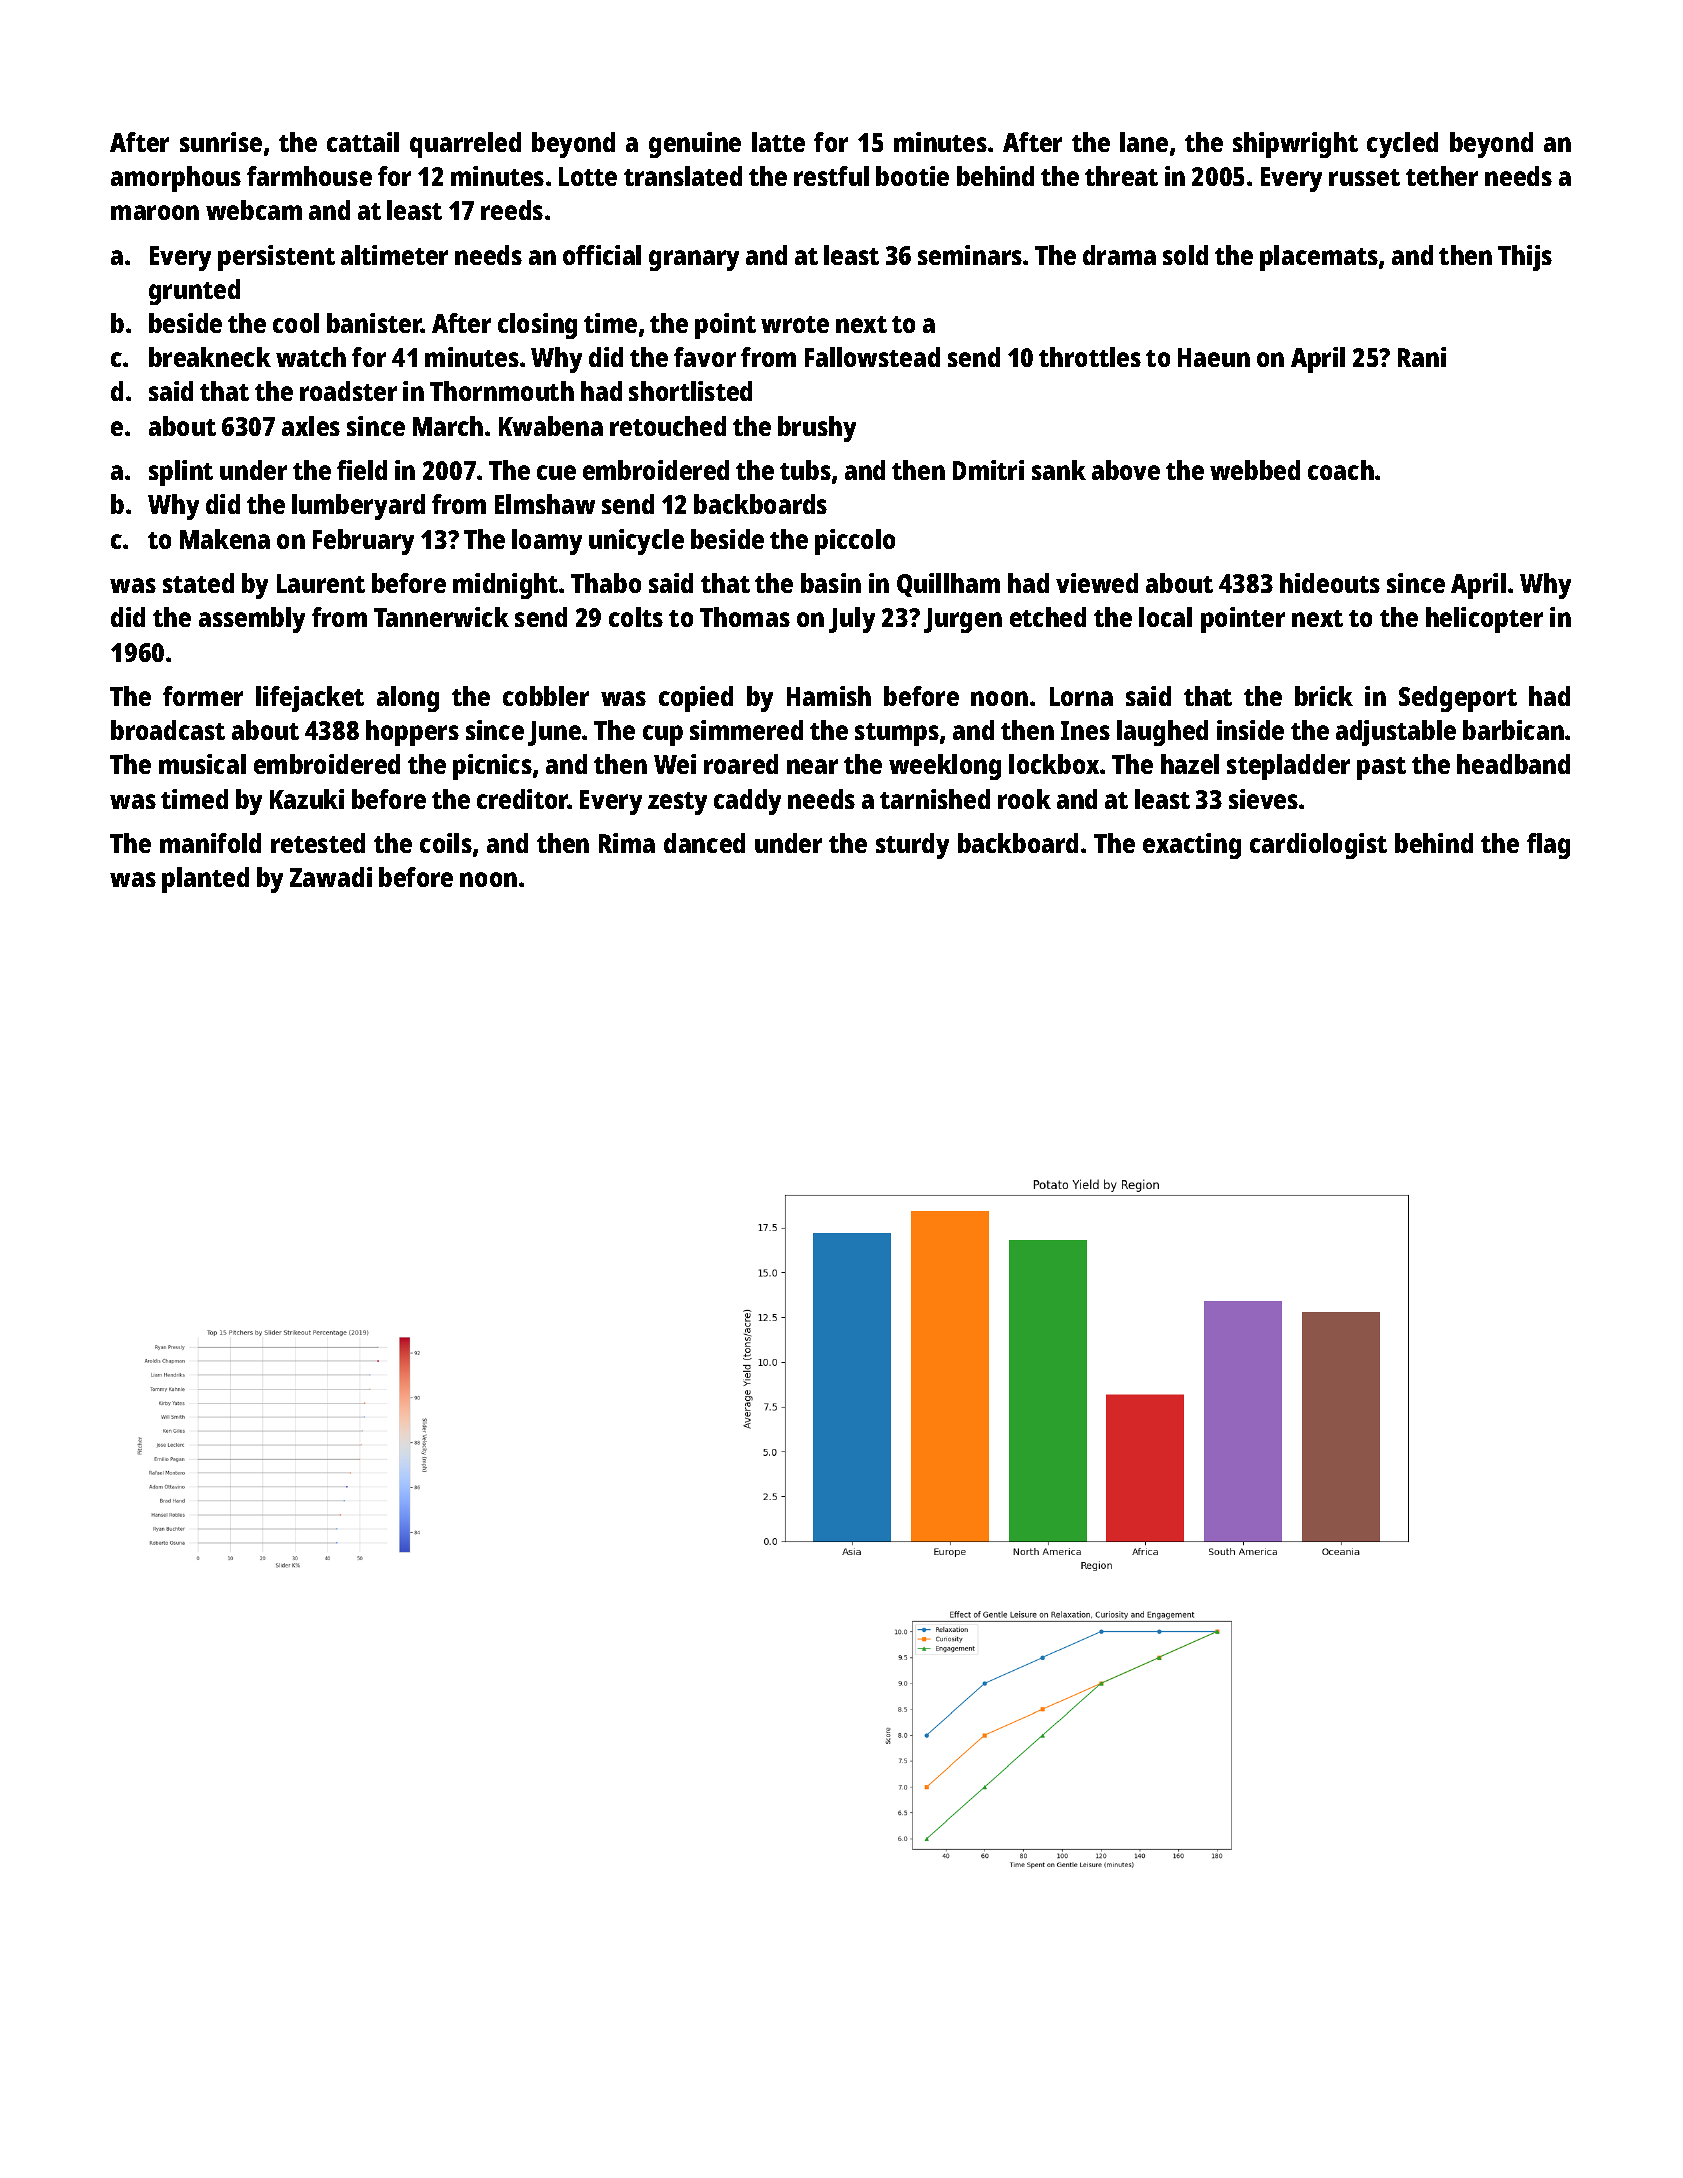  What do you see at coordinates (276, 258) in the screenshot?
I see `persistent` at bounding box center [276, 258].
